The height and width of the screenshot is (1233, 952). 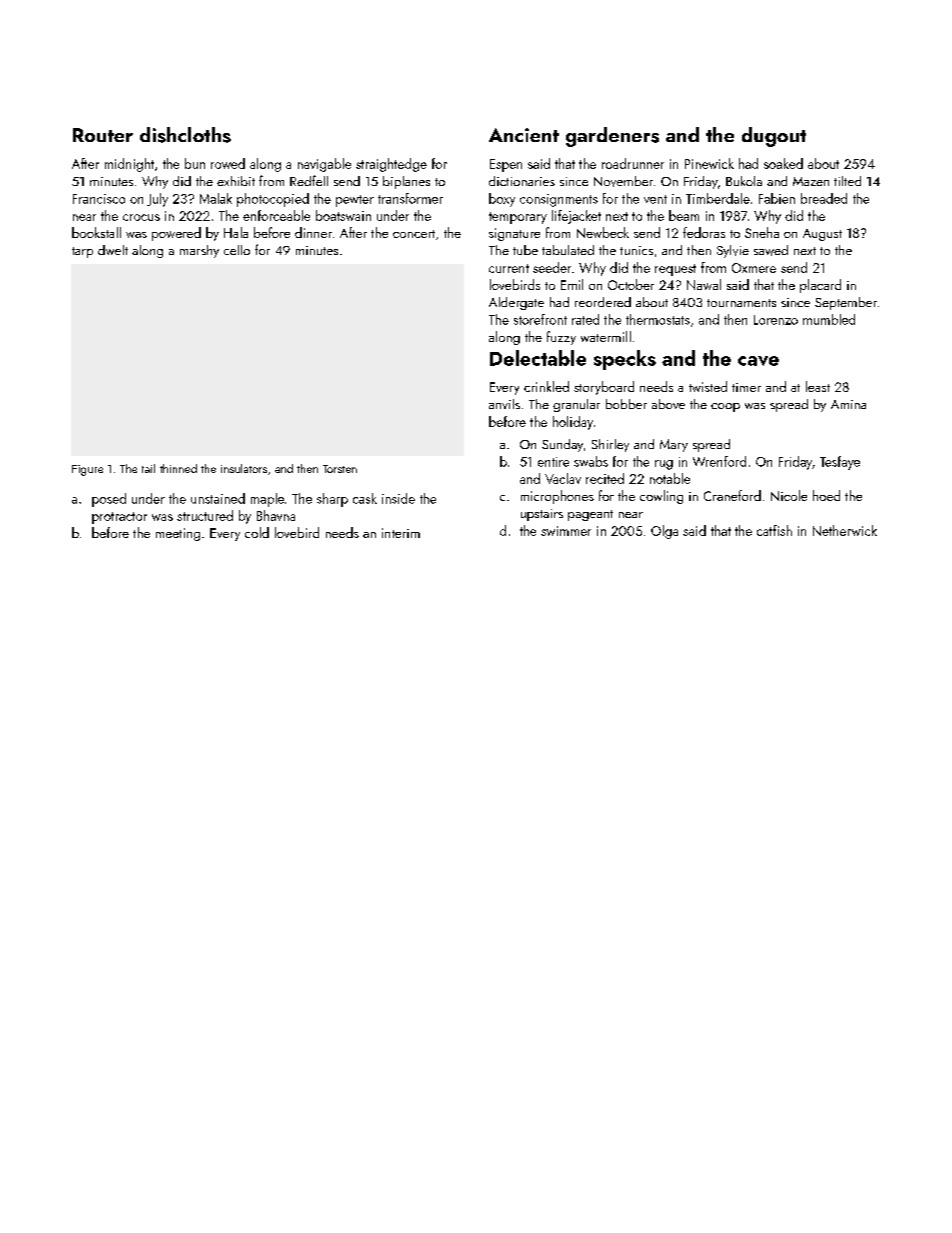 What do you see at coordinates (199, 251) in the screenshot?
I see `marshy` at bounding box center [199, 251].
